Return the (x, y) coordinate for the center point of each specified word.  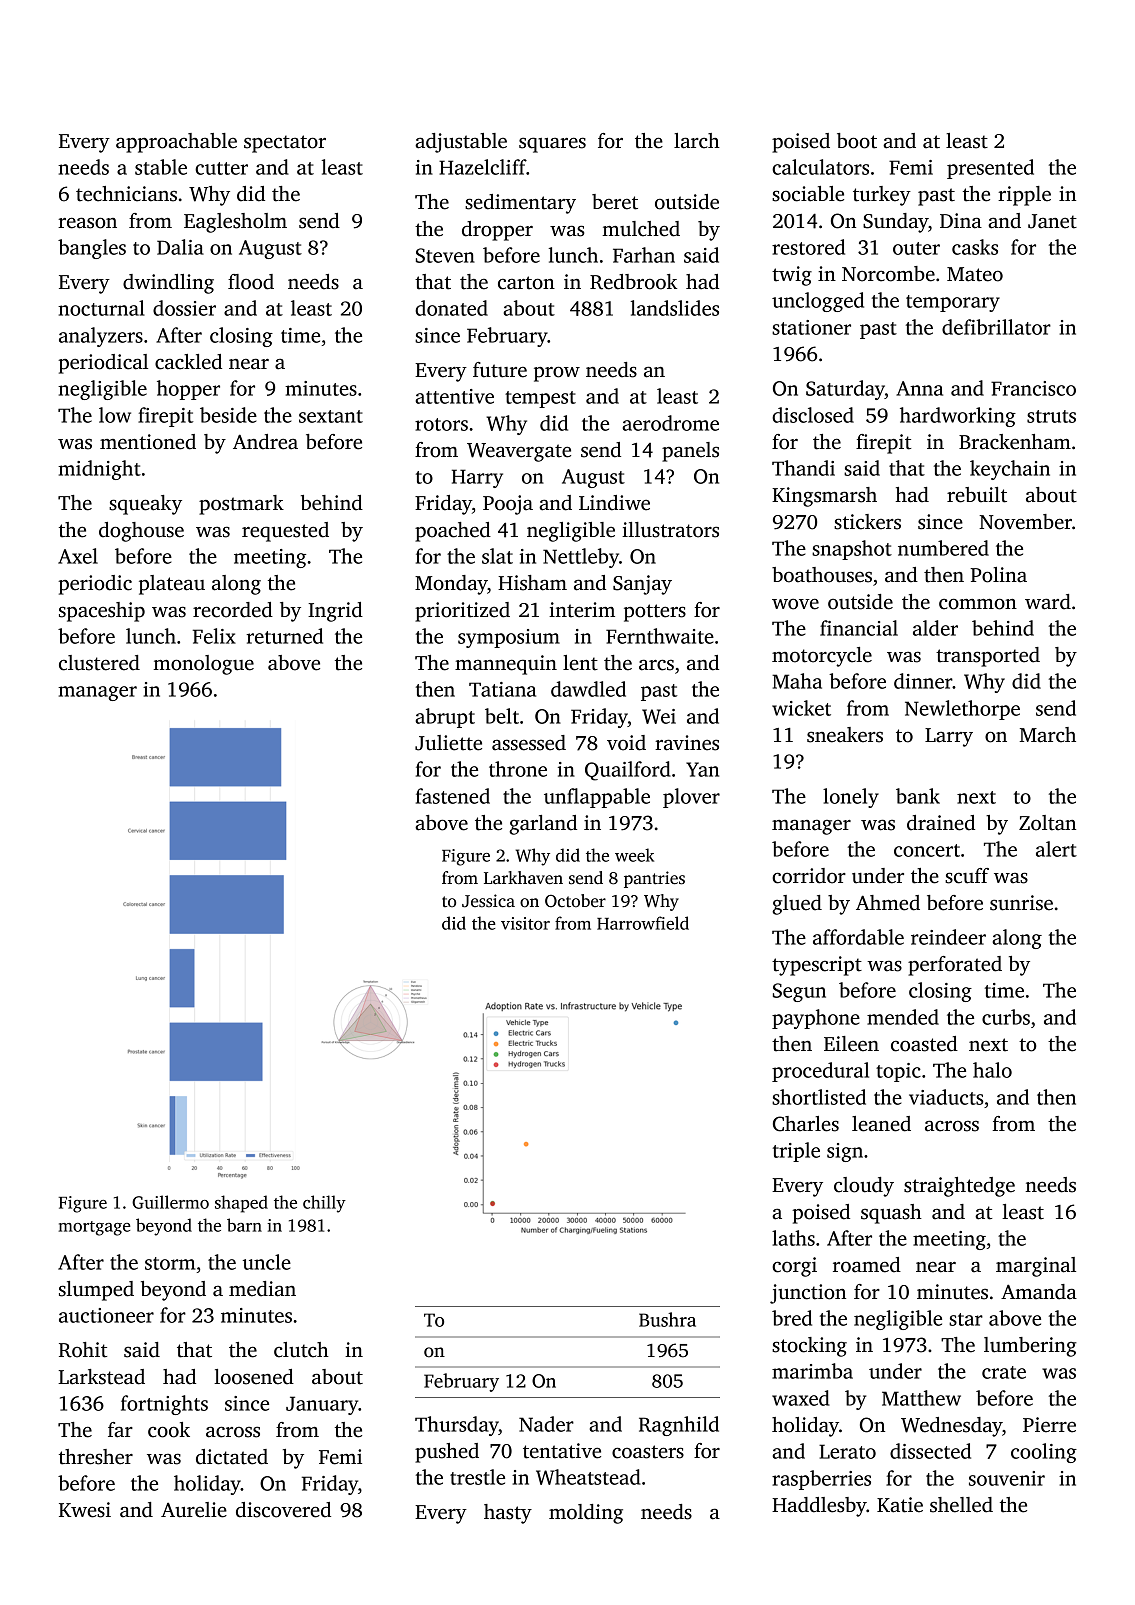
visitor (525, 923)
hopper (188, 390)
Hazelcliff (483, 167)
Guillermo (170, 1202)
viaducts (946, 1097)
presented (990, 169)
